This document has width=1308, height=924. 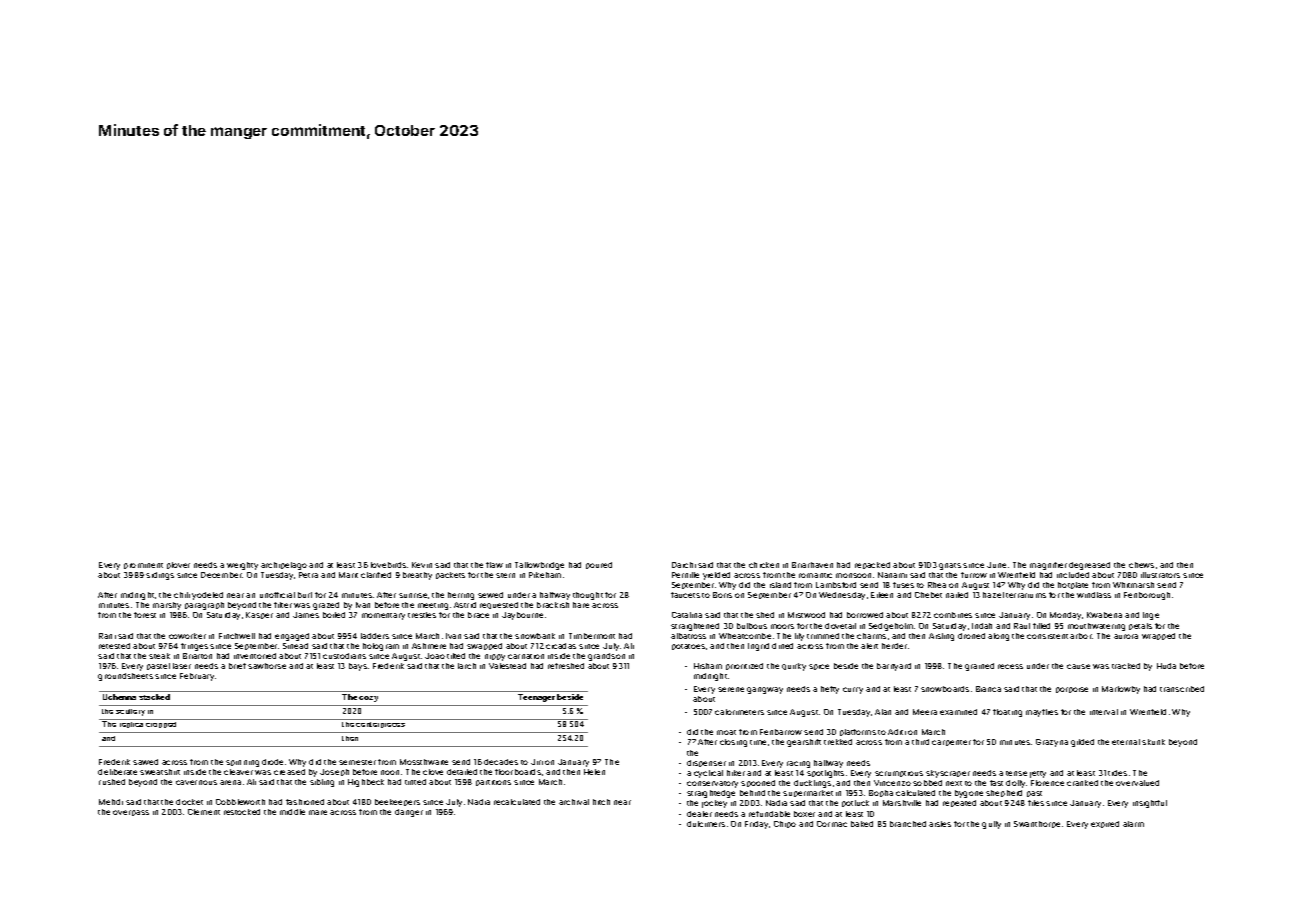 I want to click on interval, so click(x=1104, y=712).
